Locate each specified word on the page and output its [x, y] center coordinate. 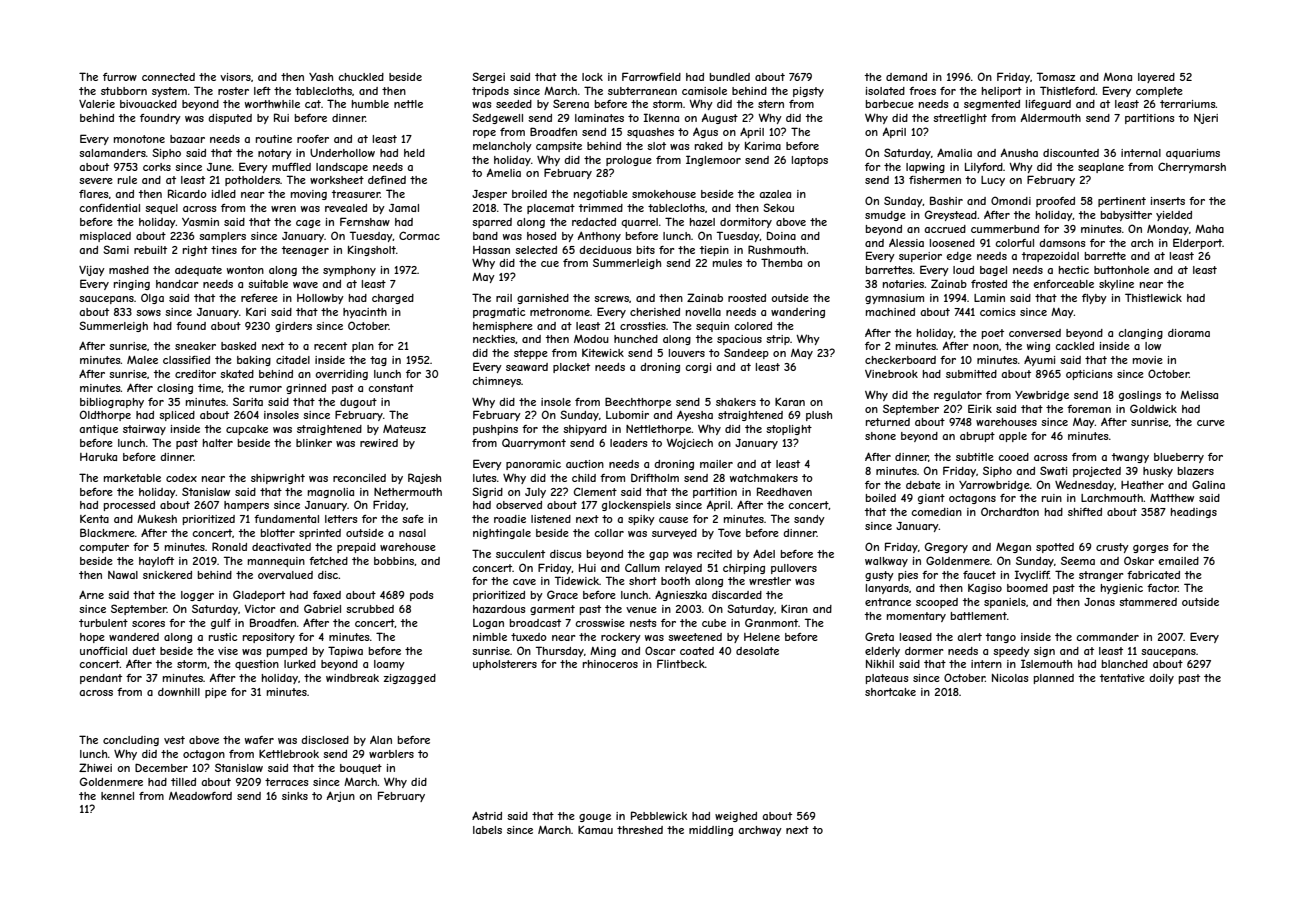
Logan [488, 624]
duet [144, 651]
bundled [730, 77]
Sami [116, 249]
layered [1156, 78]
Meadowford [200, 796]
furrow [120, 77]
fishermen [935, 180]
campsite [559, 147]
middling [711, 831]
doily [1161, 679]
